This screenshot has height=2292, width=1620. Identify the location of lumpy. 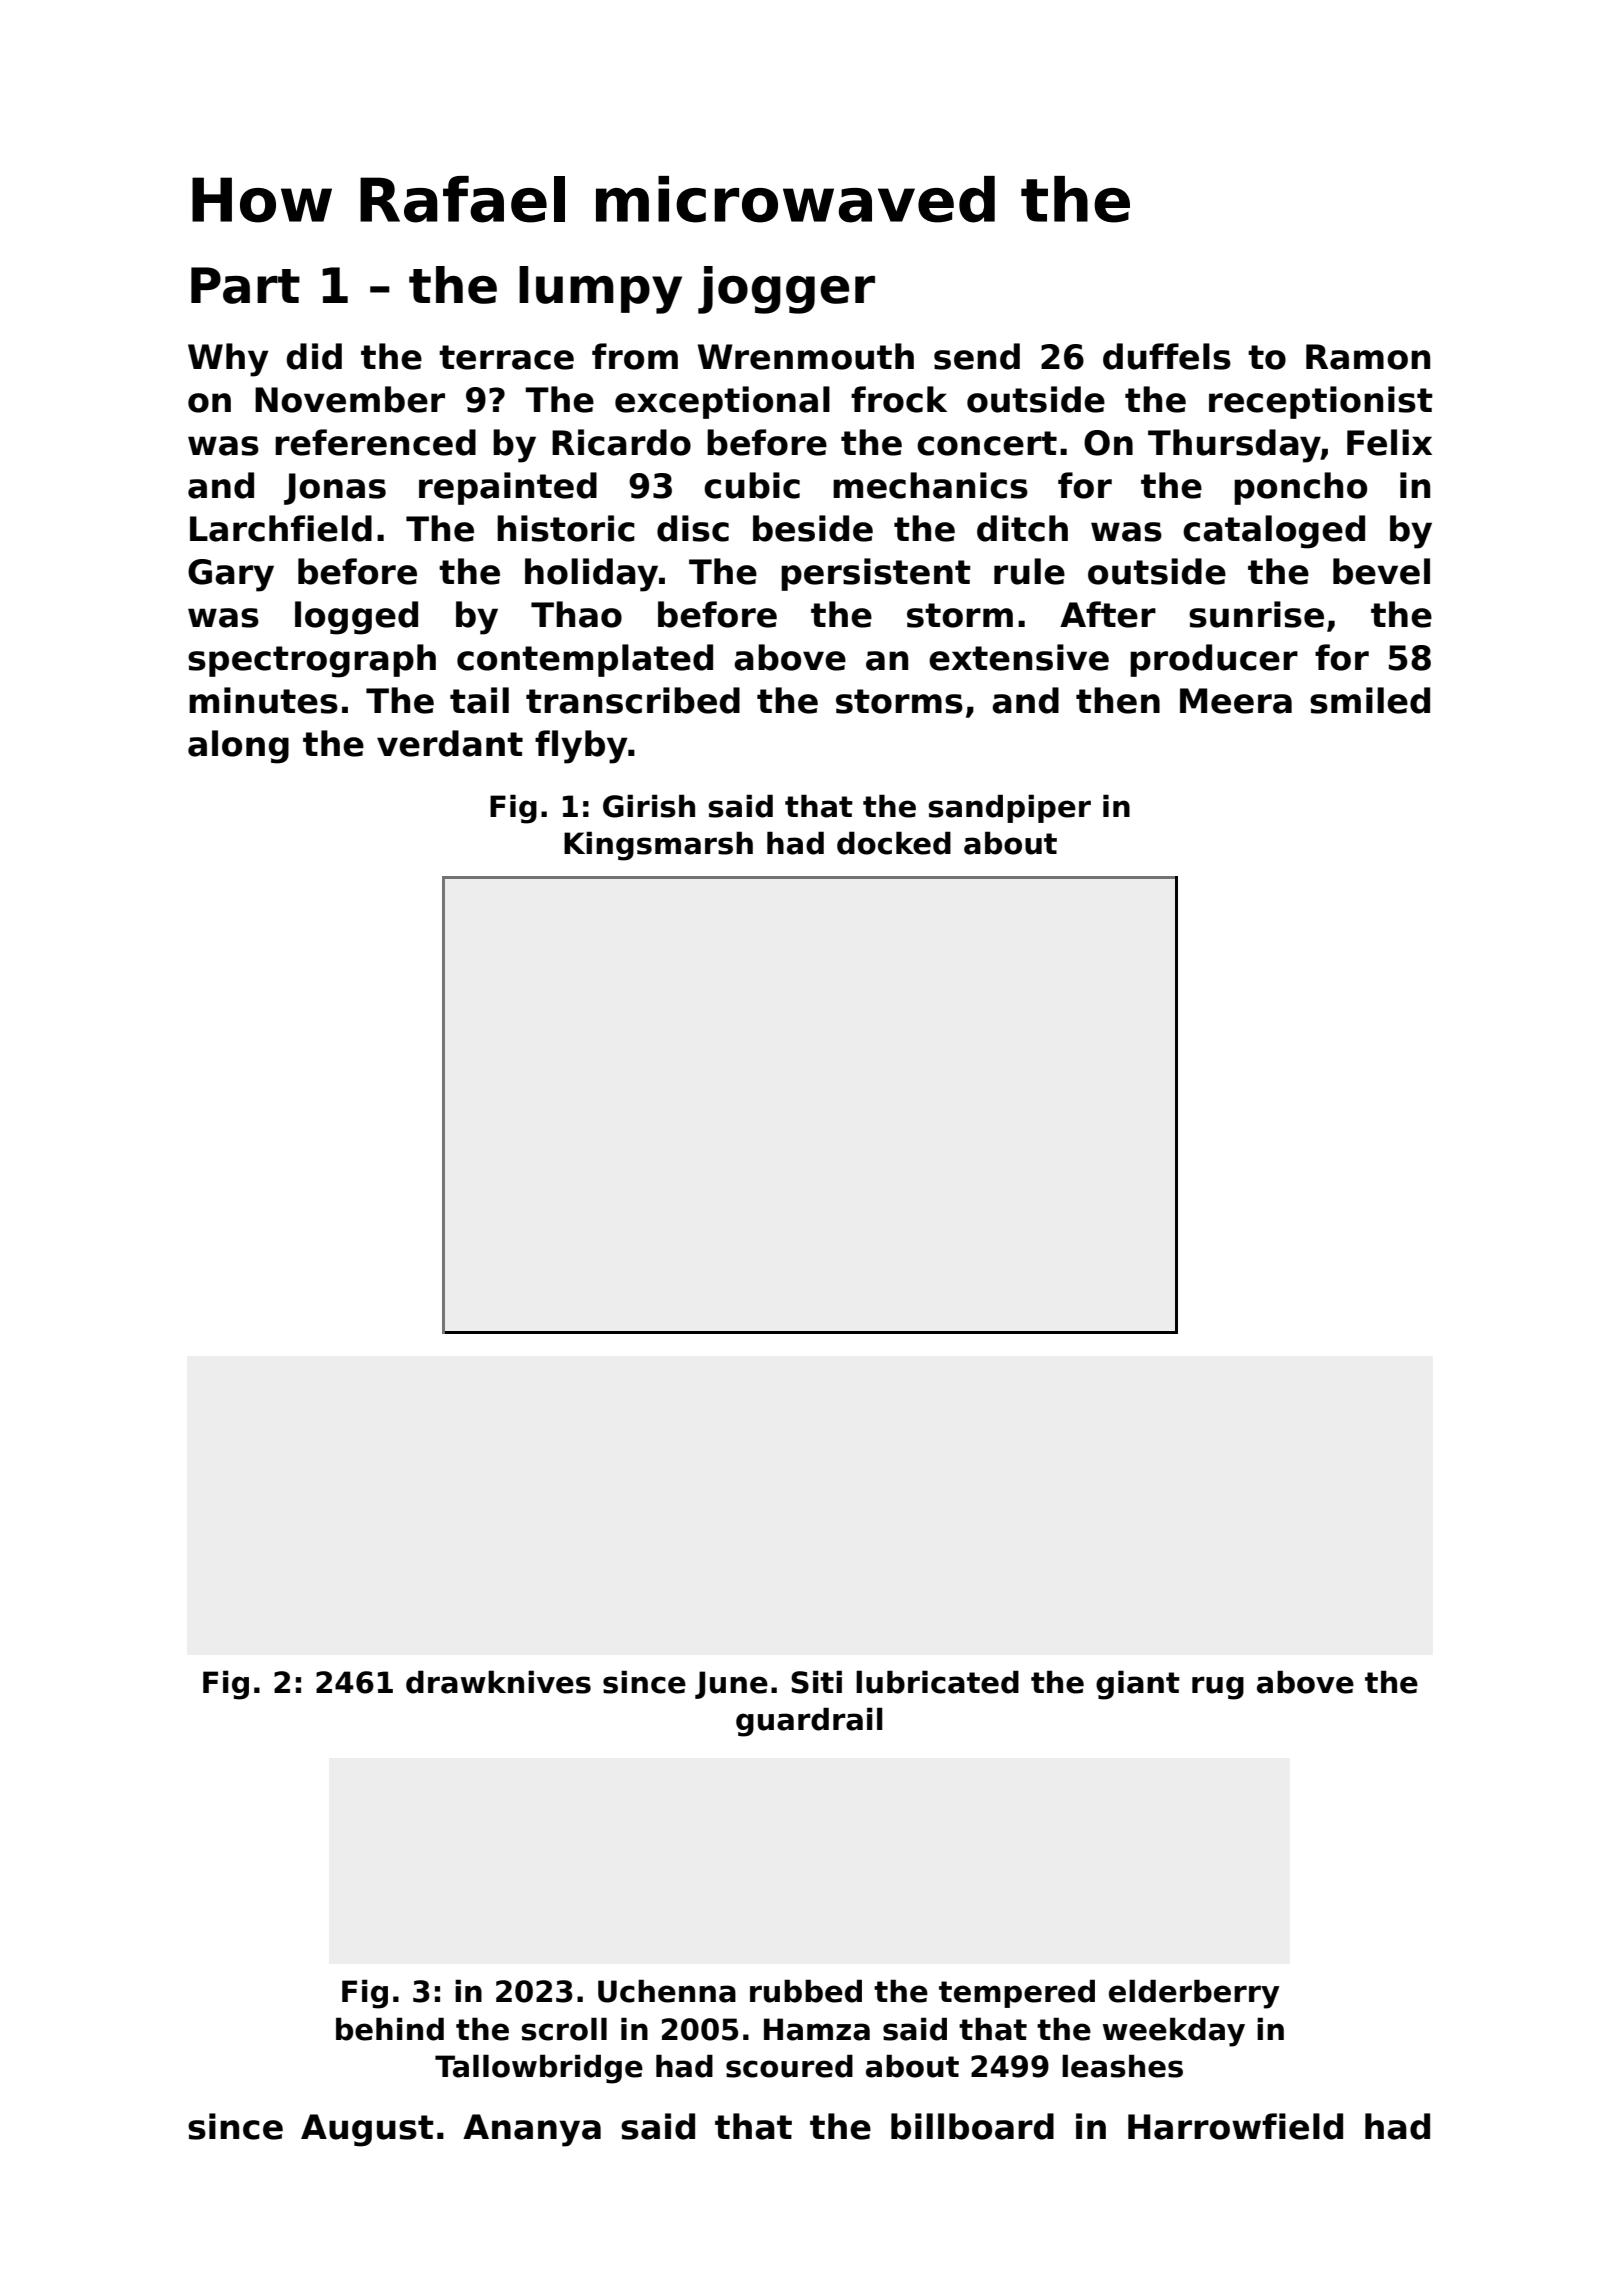
(600, 290).
